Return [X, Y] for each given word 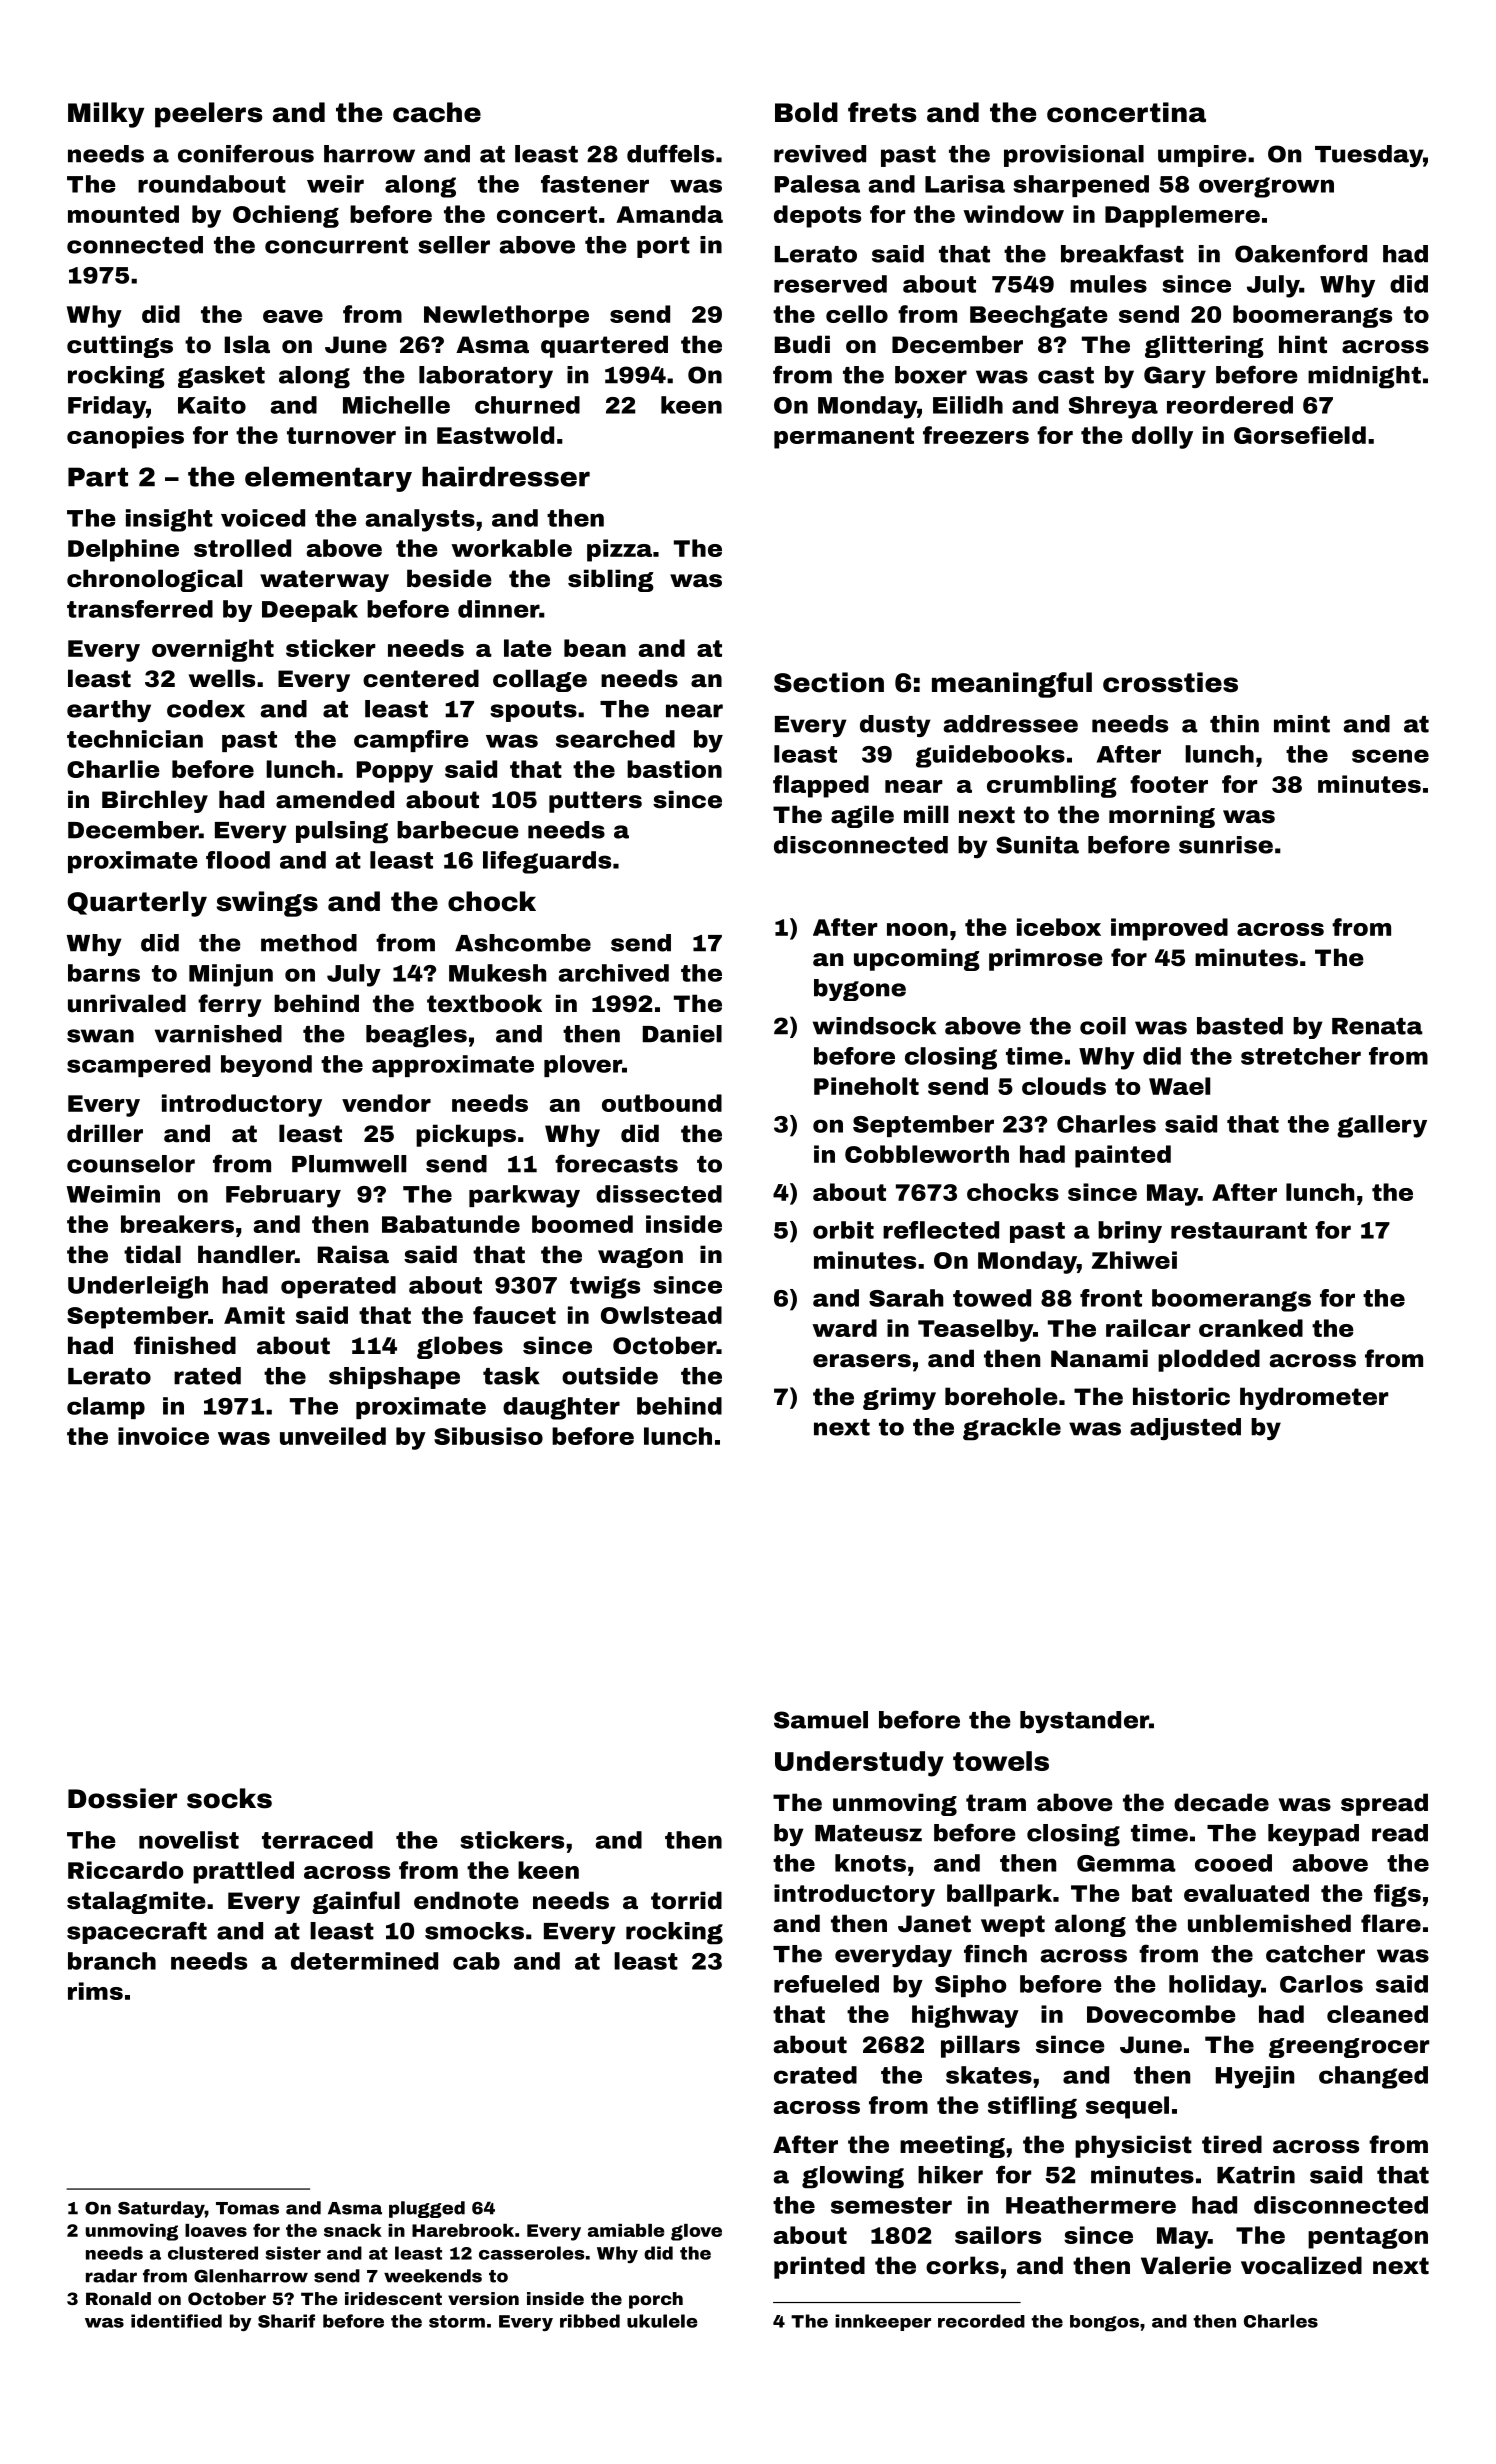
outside [610, 1376]
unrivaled [127, 1003]
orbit [843, 1230]
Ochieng [286, 216]
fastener [595, 184]
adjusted [1185, 1429]
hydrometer [1314, 1398]
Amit [254, 1315]
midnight [1364, 377]
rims [95, 1991]
